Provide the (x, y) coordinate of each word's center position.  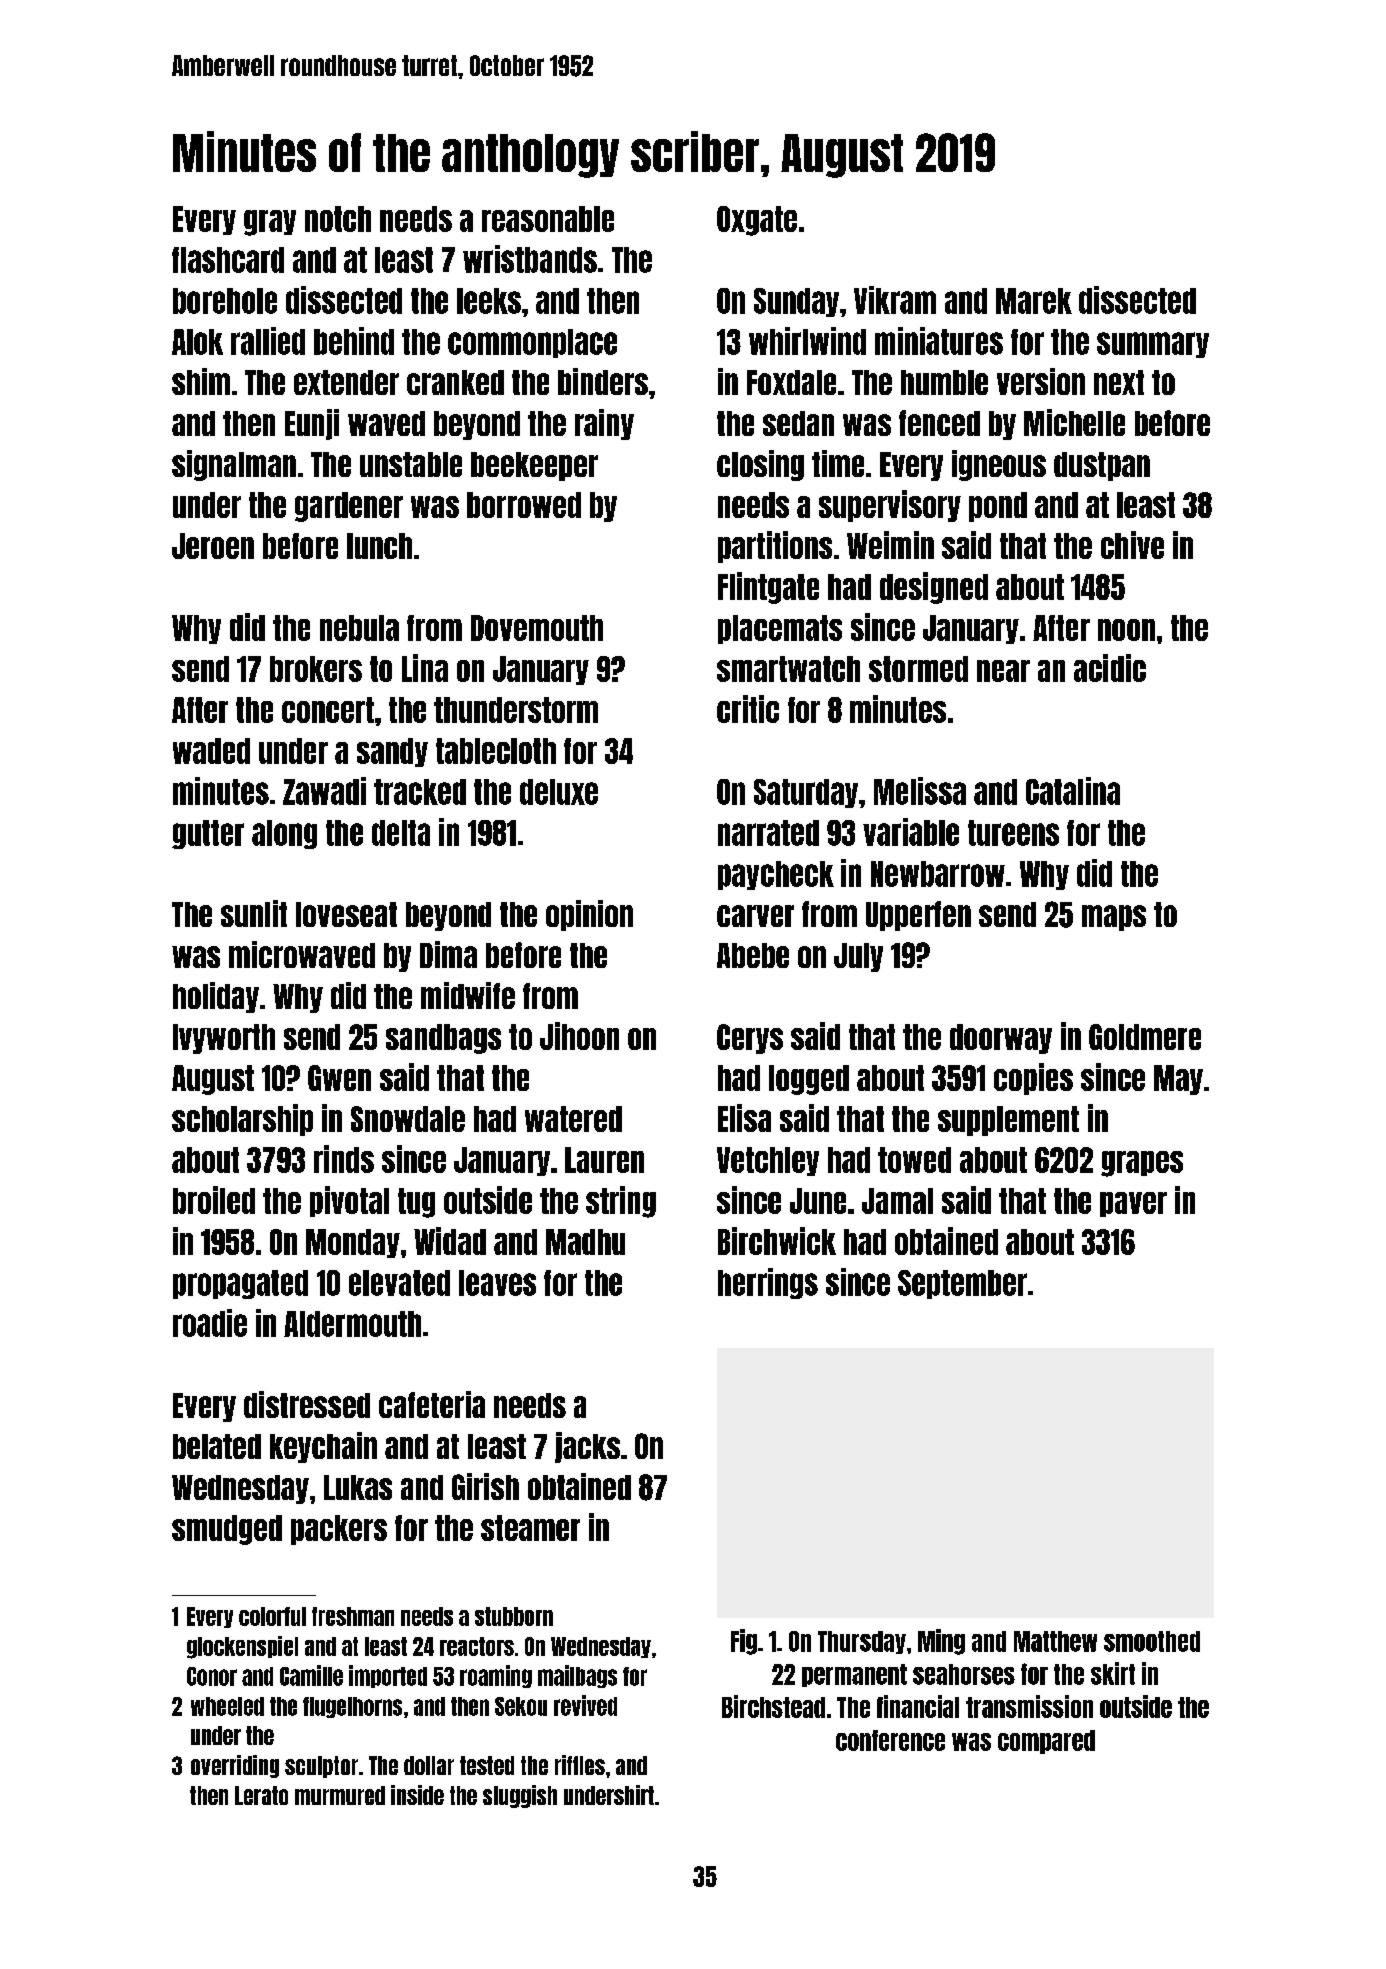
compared (1046, 1742)
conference (890, 1740)
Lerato (261, 1795)
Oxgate (757, 221)
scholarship (242, 1120)
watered (573, 1119)
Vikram (895, 300)
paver (1133, 1204)
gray (270, 223)
